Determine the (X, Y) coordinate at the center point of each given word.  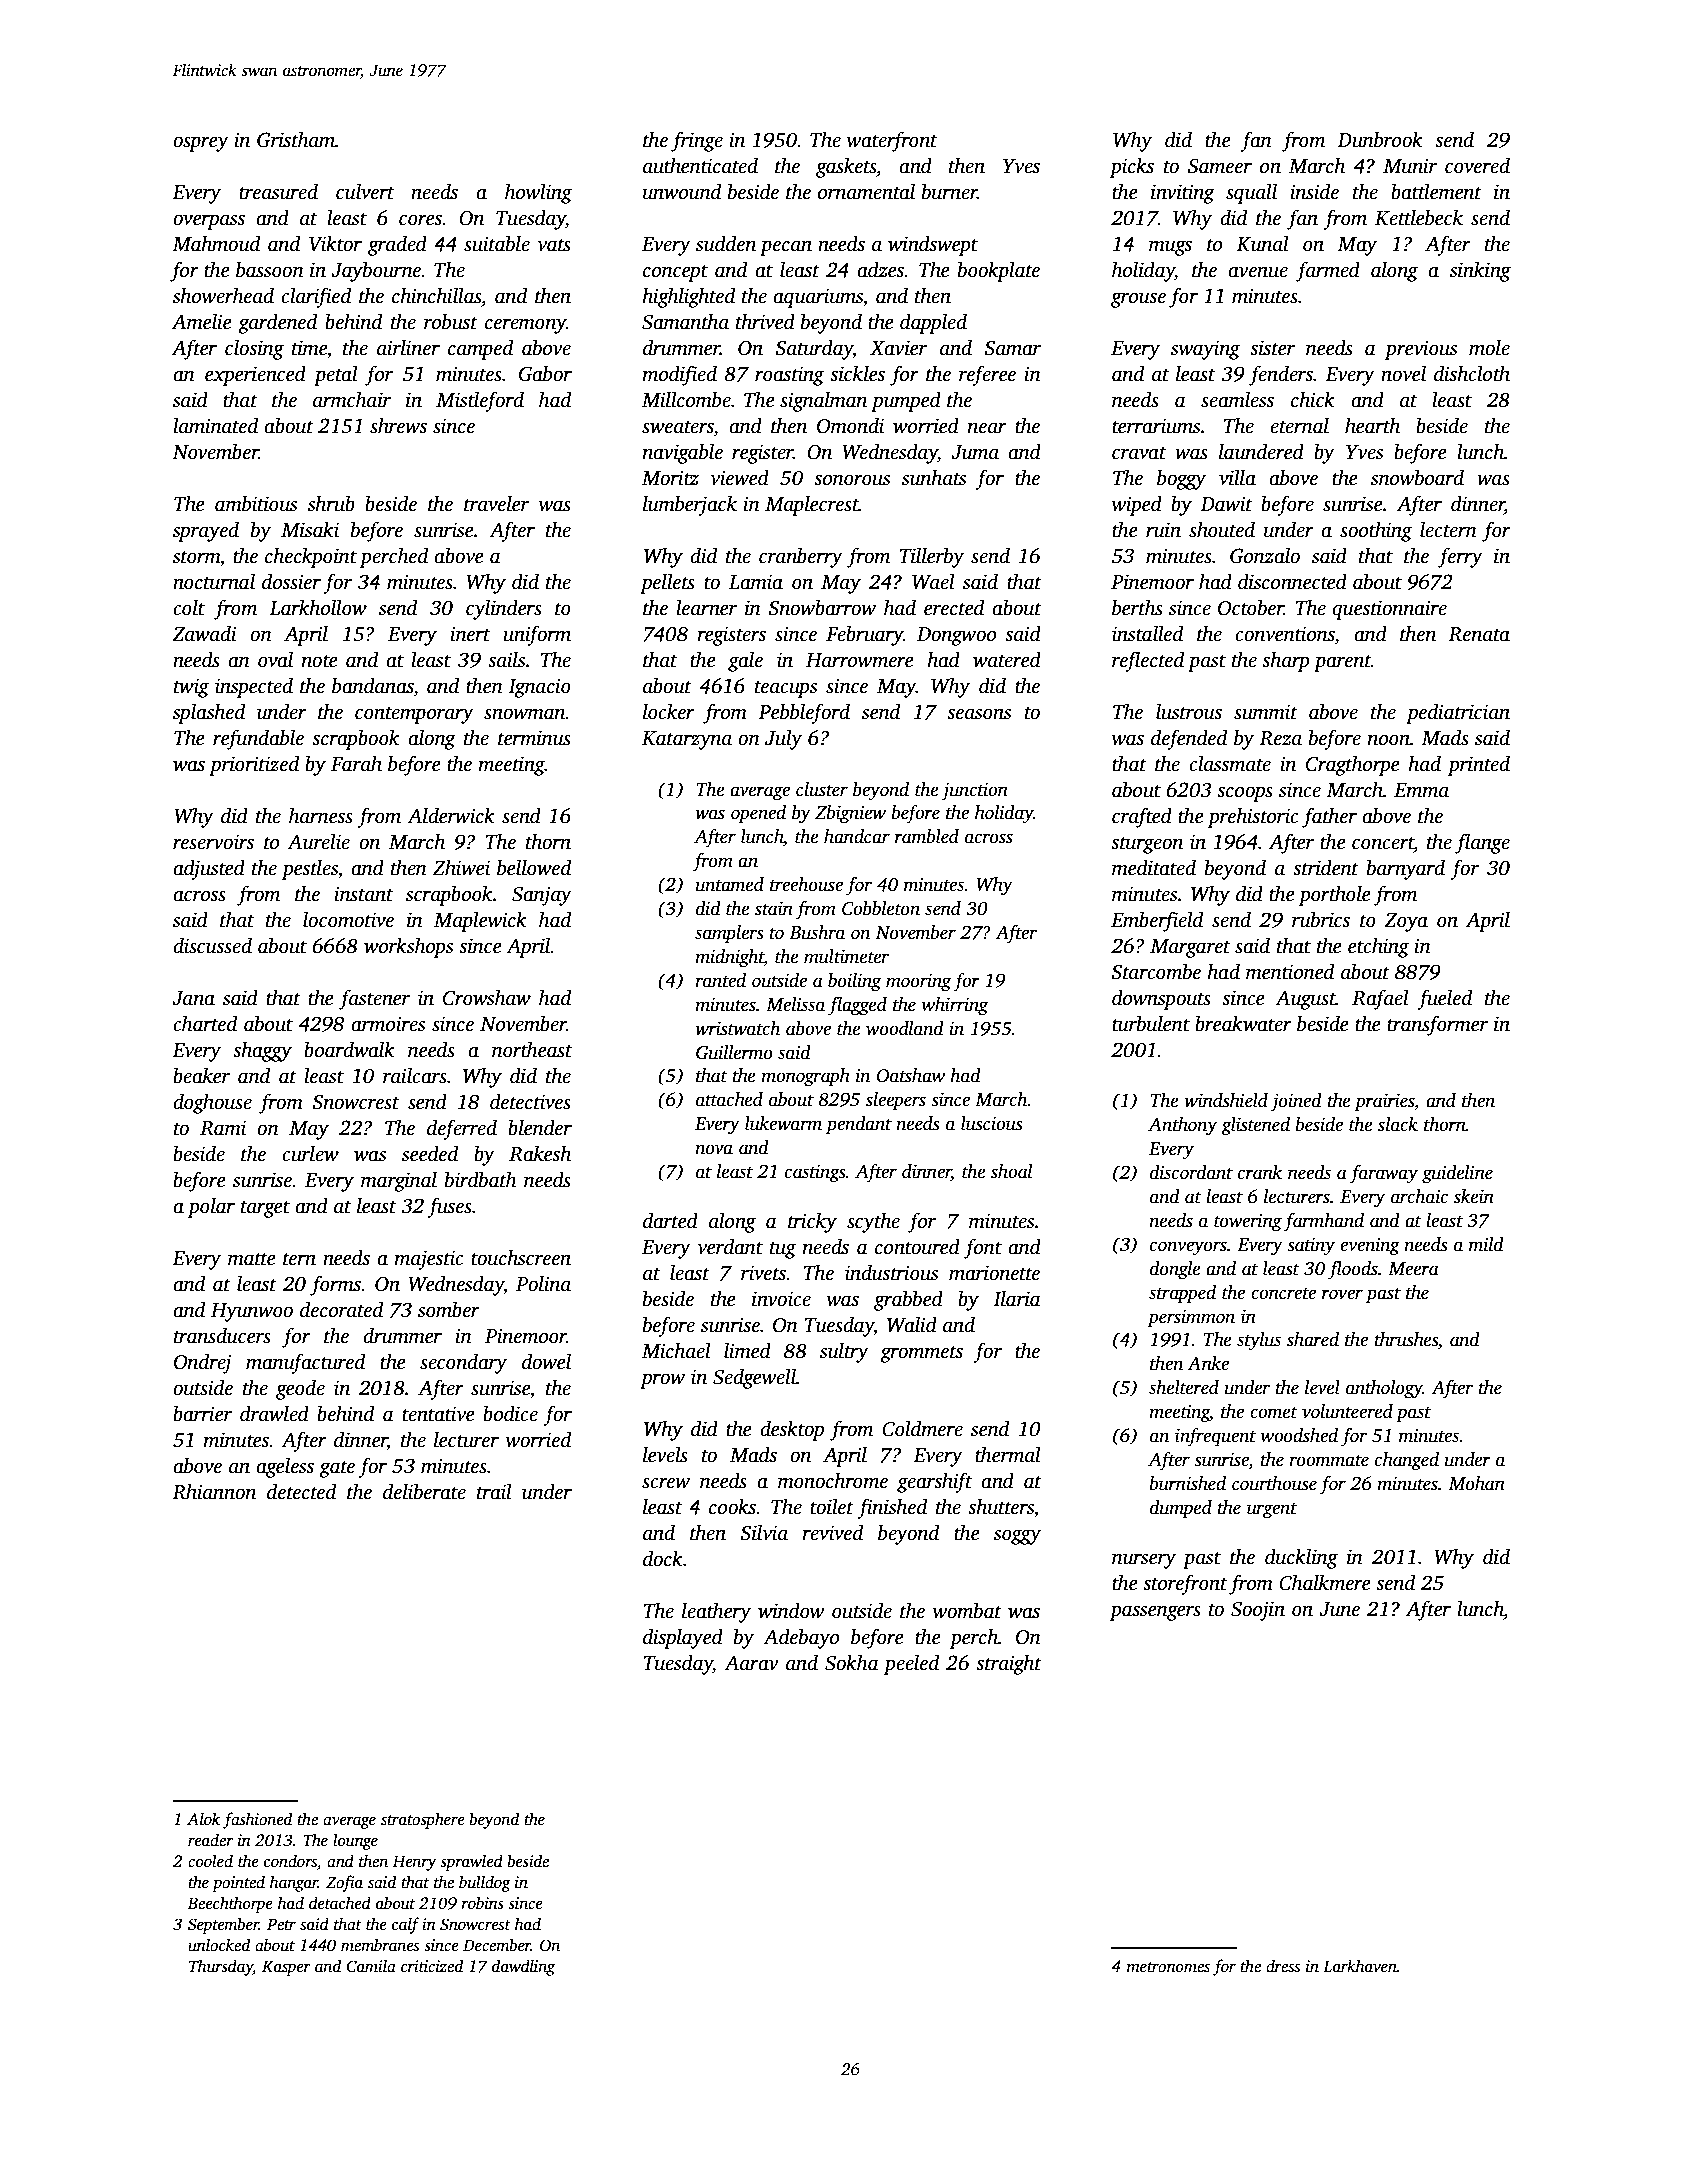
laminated (215, 425)
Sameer (1220, 166)
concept (675, 273)
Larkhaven (1360, 1966)
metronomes (1168, 1967)
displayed (683, 1638)
